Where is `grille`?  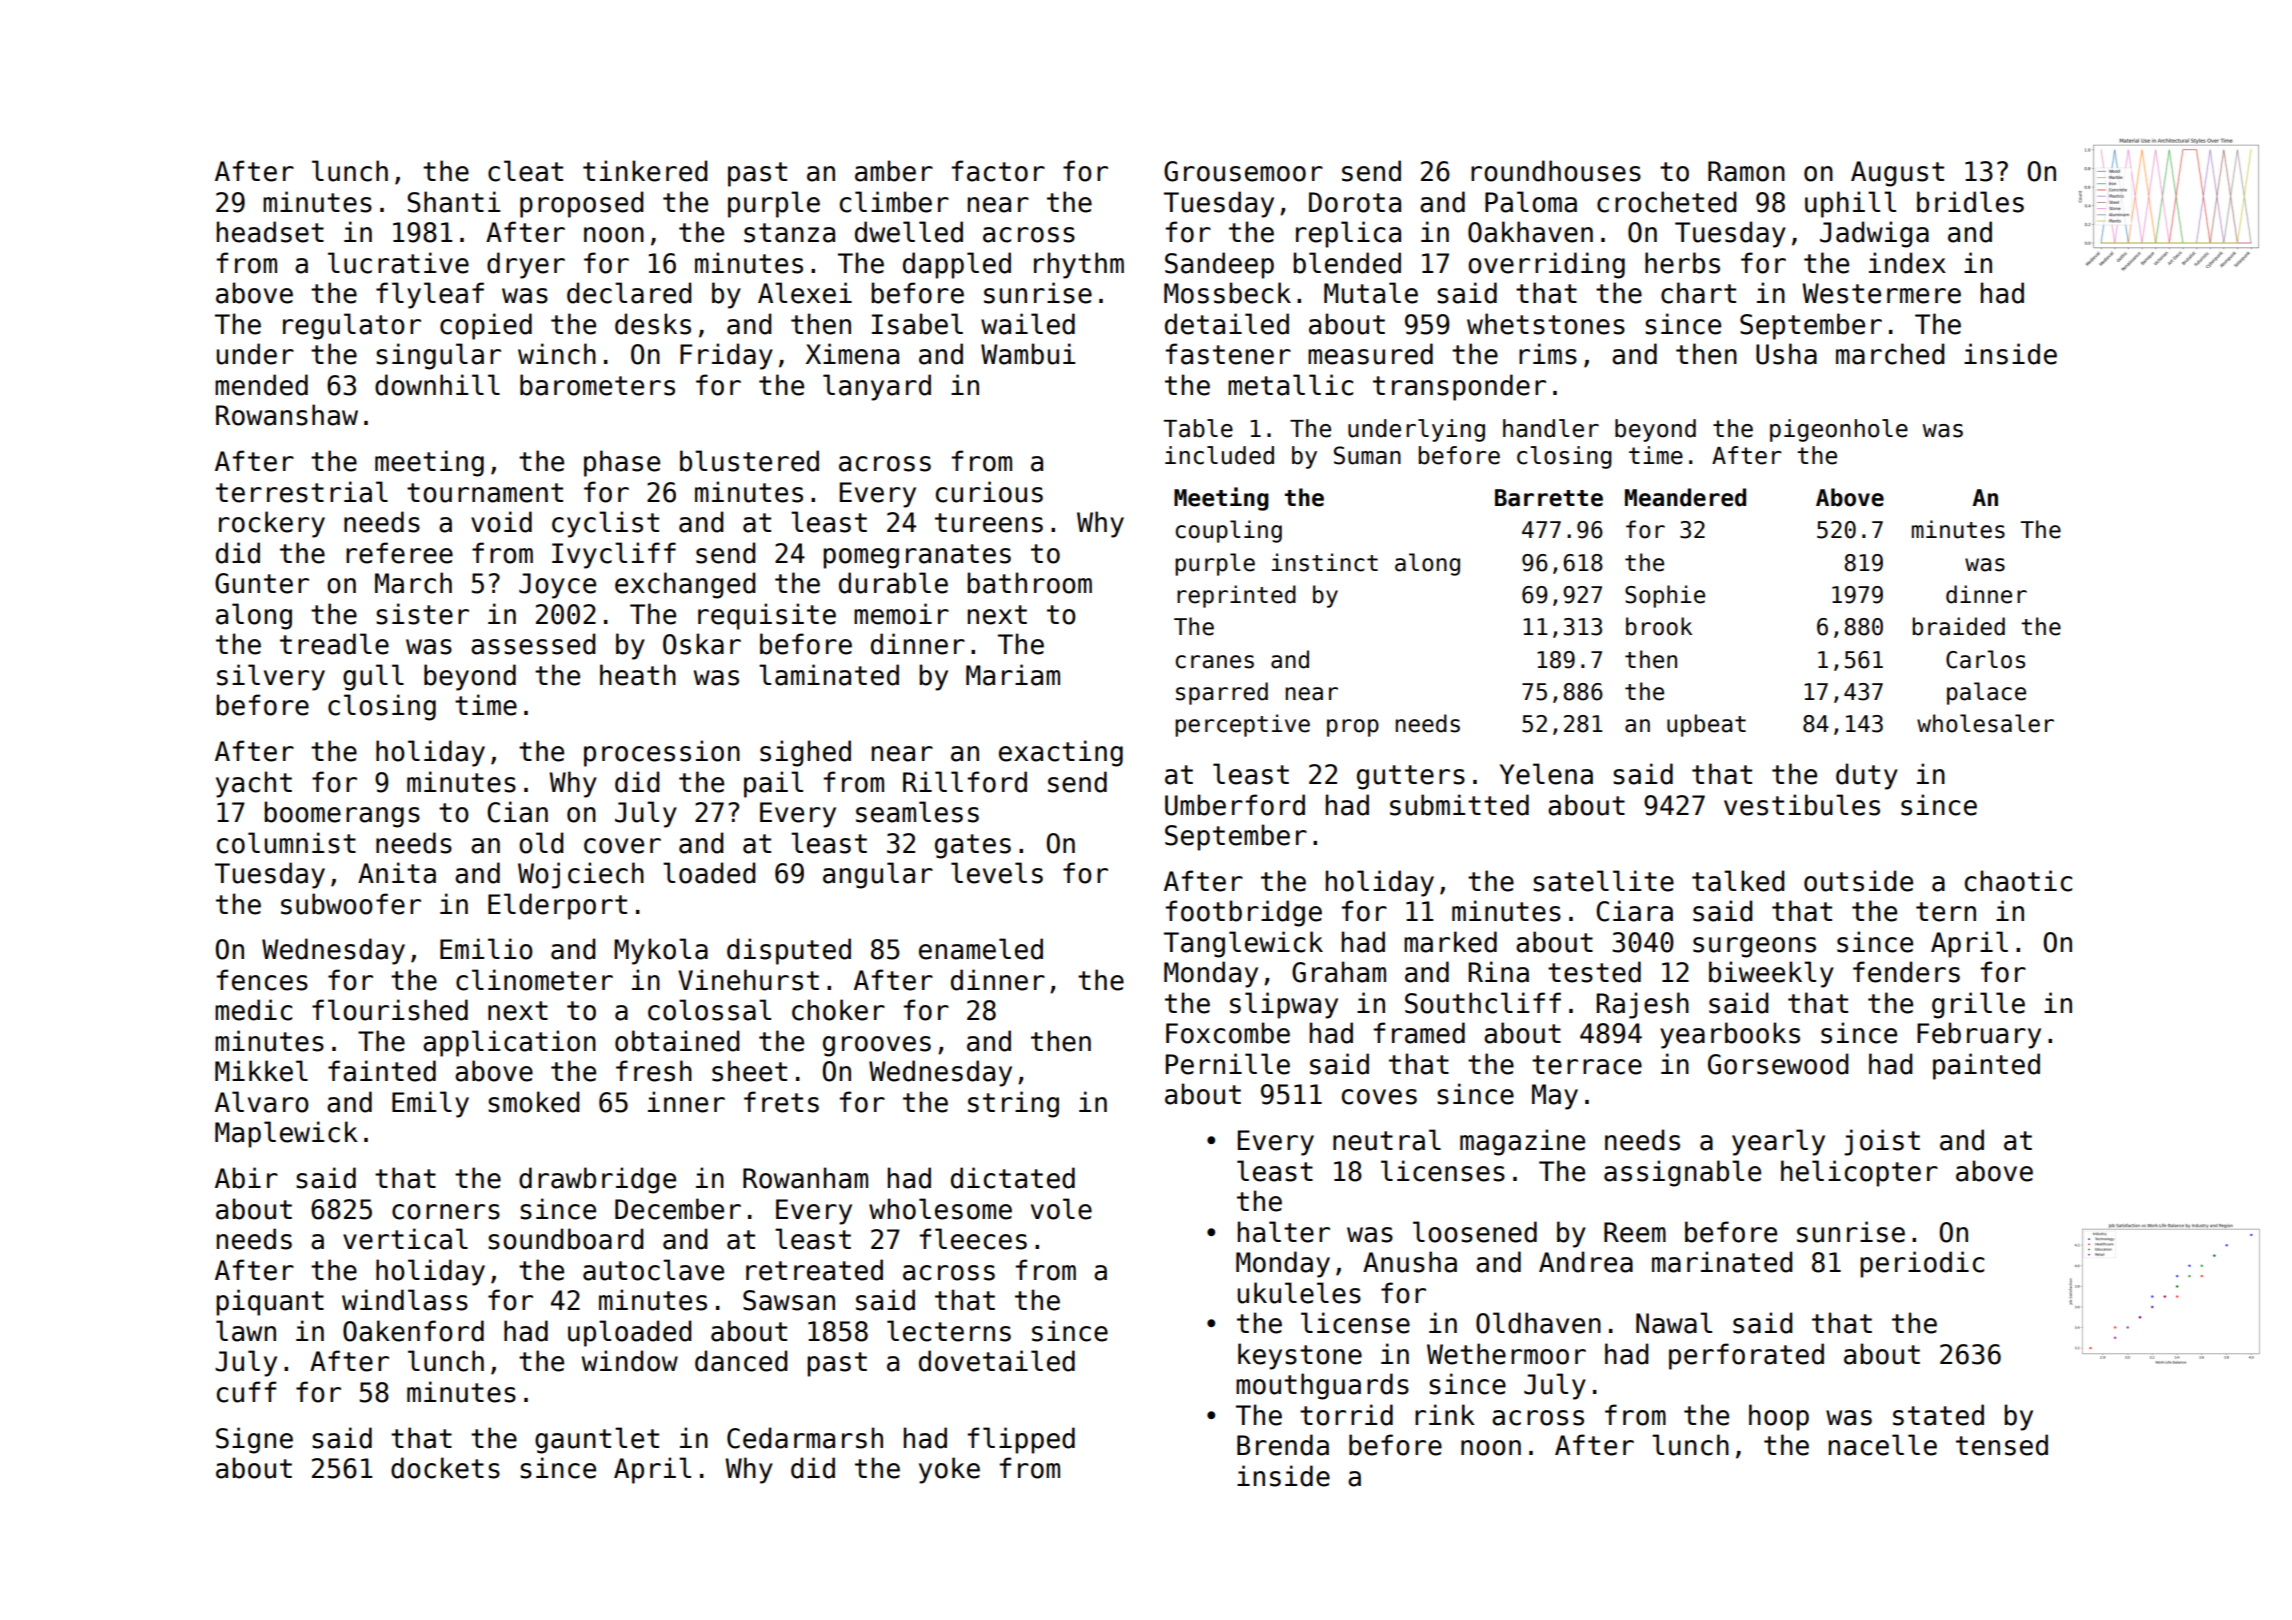
grille is located at coordinates (1978, 1005).
